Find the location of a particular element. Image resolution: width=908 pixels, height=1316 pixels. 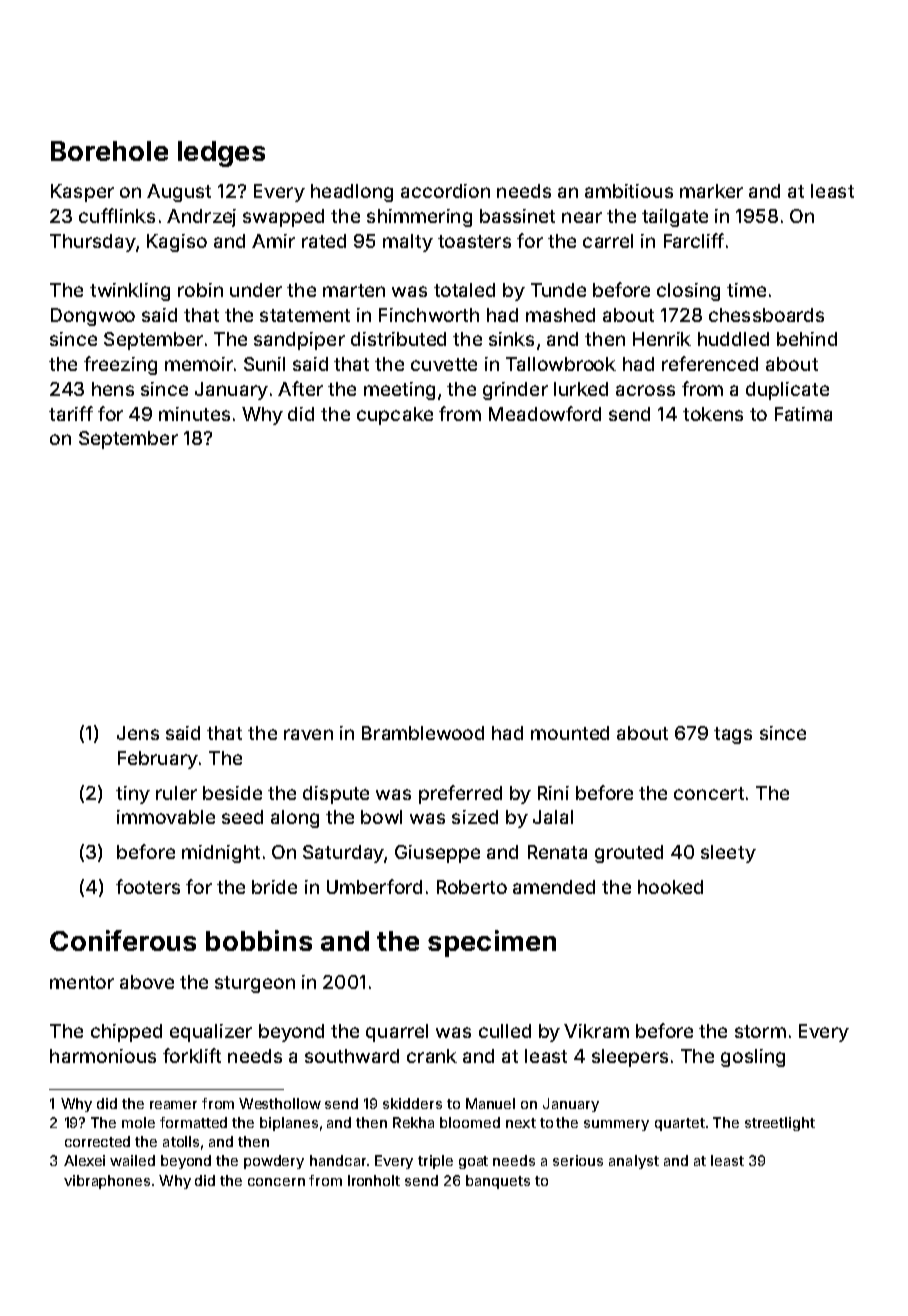

mounted is located at coordinates (570, 733).
